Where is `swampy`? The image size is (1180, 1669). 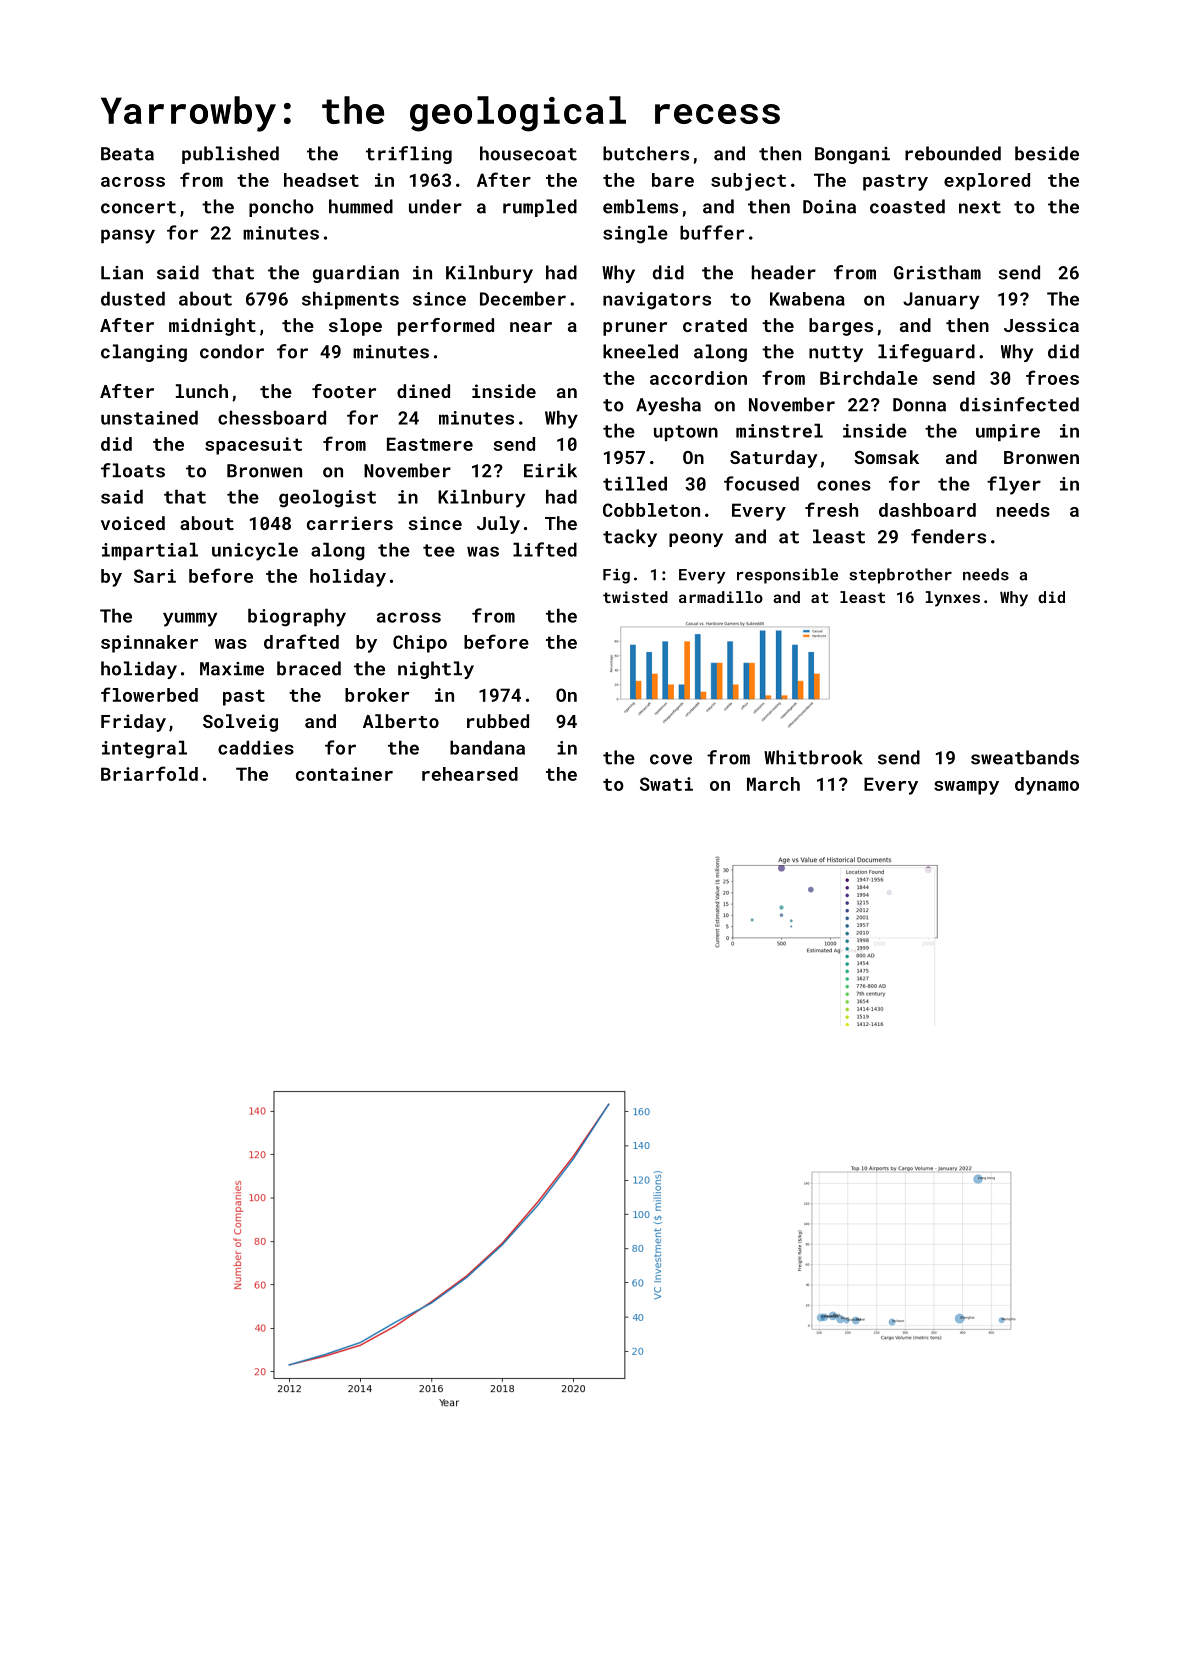 swampy is located at coordinates (966, 788).
